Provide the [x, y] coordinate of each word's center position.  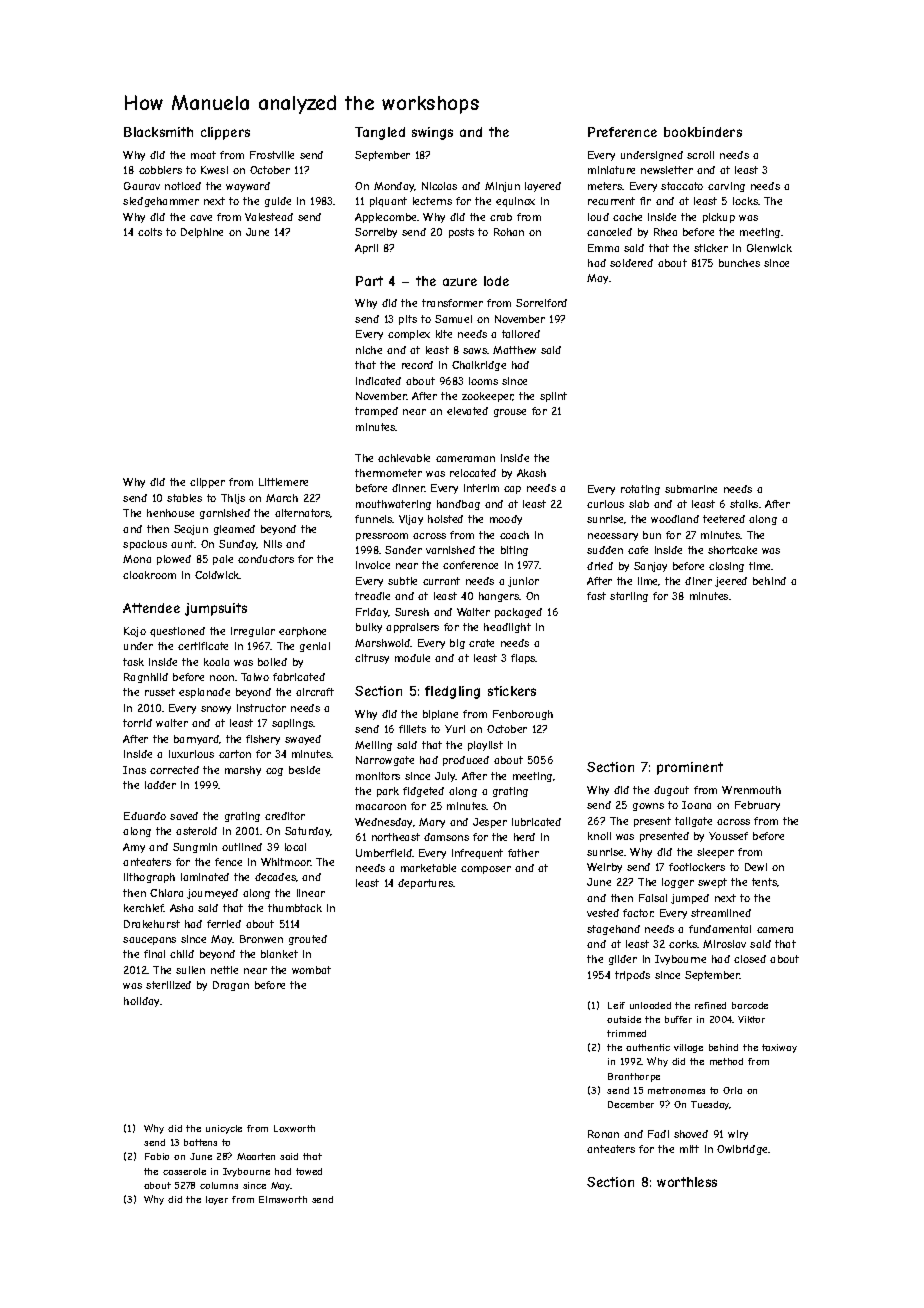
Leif [616, 1005]
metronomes [676, 1090]
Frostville [272, 155]
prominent [690, 768]
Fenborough [523, 715]
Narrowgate [385, 761]
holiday [141, 1002]
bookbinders [703, 132]
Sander [403, 550]
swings [432, 133]
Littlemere [283, 482]
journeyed [212, 894]
